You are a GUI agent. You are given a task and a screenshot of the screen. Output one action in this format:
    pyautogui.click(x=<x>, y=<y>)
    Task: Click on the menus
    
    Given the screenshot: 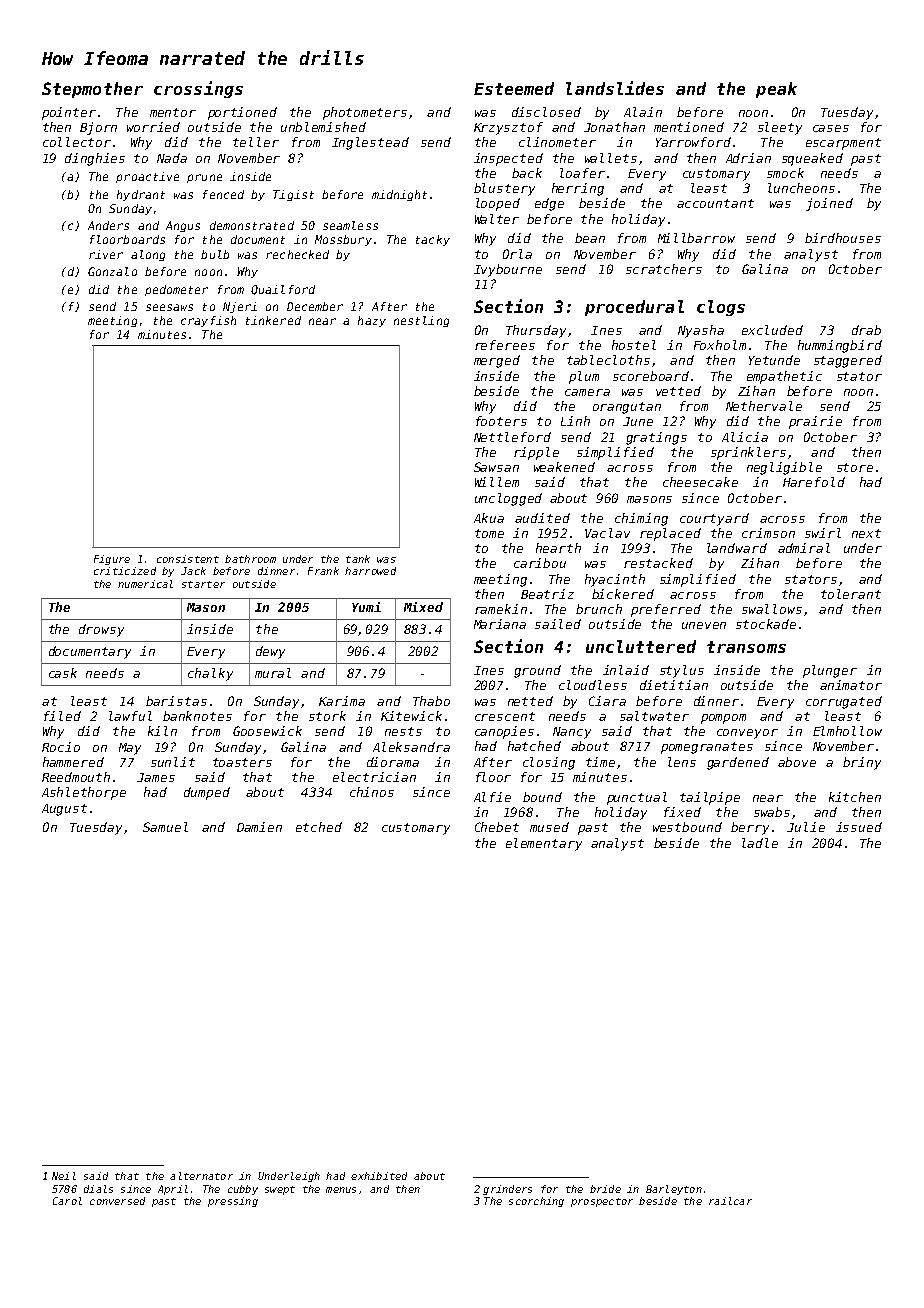 What is the action you would take?
    pyautogui.click(x=341, y=1190)
